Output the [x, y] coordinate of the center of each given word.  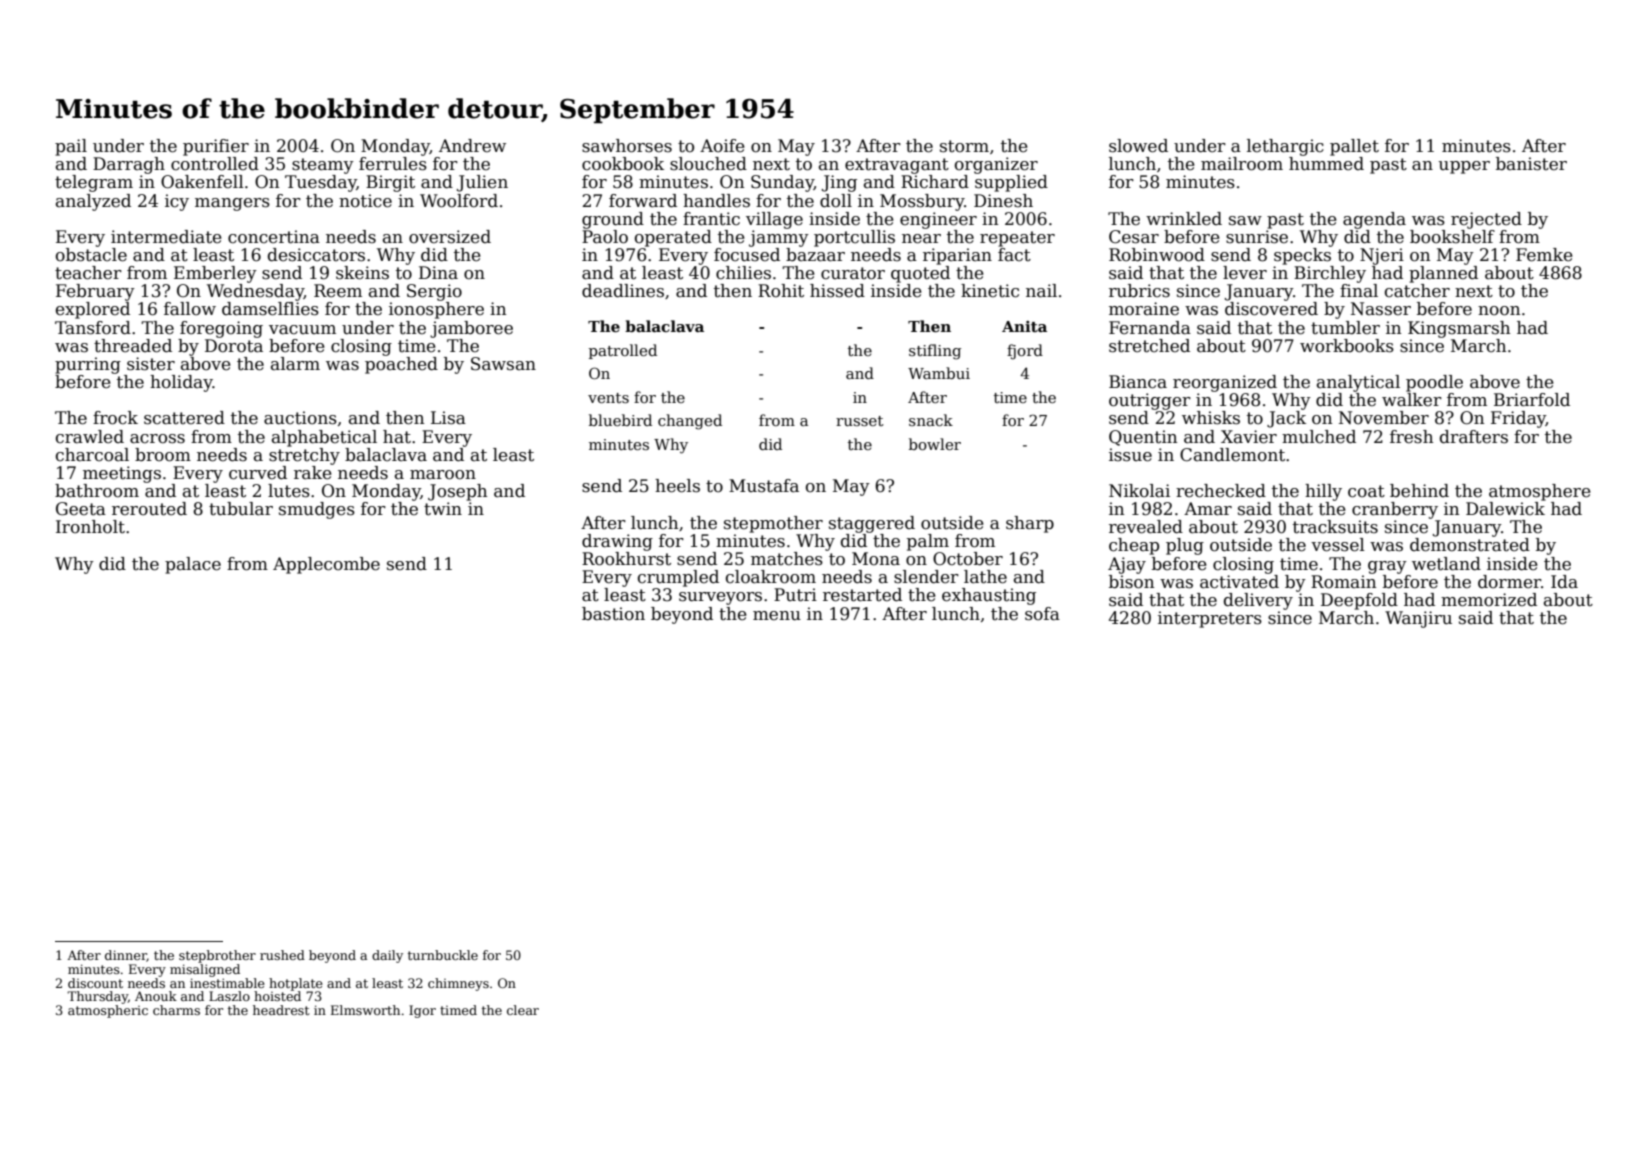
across [157, 439]
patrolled [623, 351]
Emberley [215, 274]
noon [1499, 311]
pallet [1354, 147]
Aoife [722, 146]
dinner [126, 956]
